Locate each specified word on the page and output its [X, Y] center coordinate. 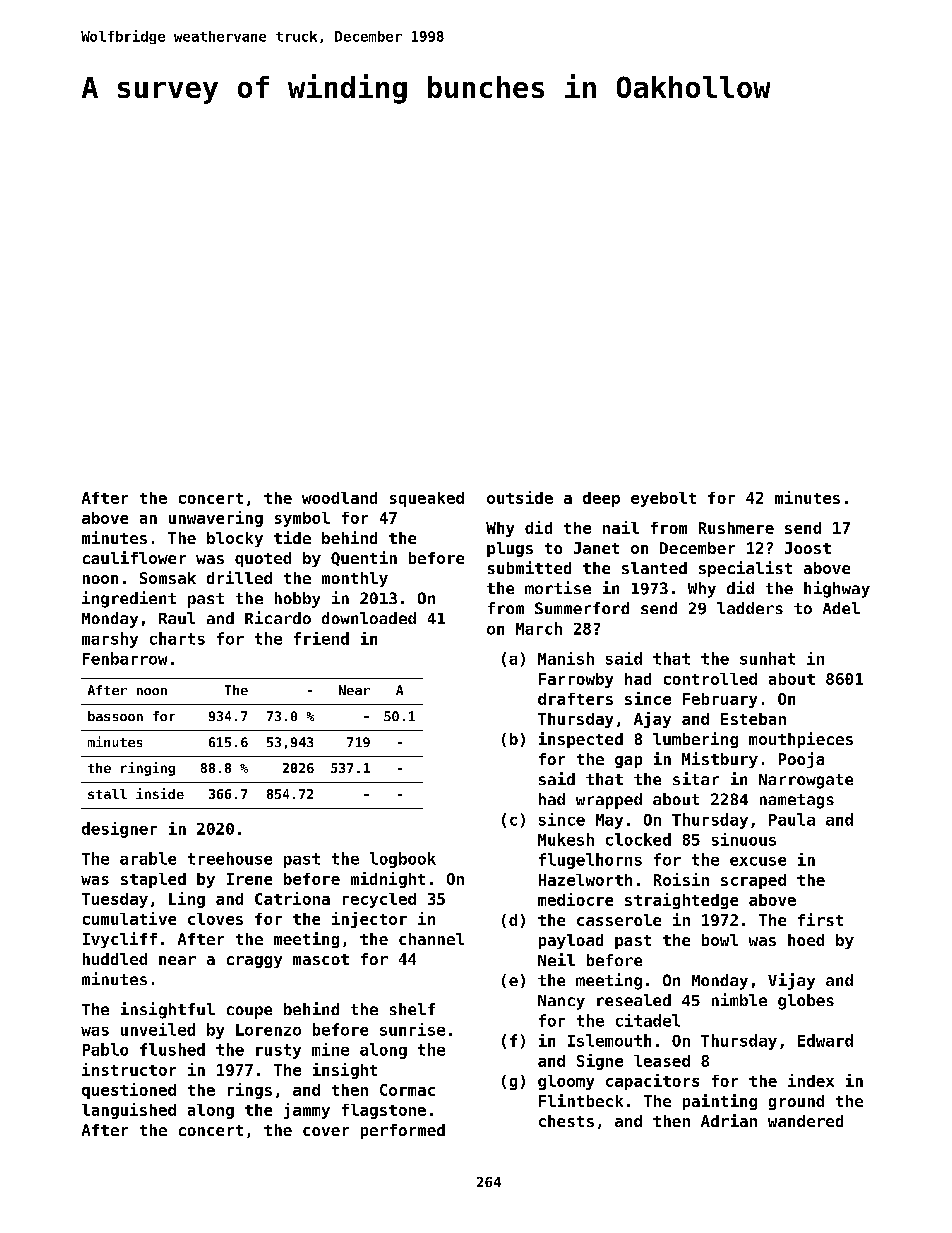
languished [129, 1111]
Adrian [729, 1120]
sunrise [412, 1029]
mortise [558, 587]
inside [160, 793]
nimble [739, 999]
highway [837, 589]
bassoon [115, 716]
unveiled [158, 1029]
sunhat [767, 658]
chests [566, 1121]
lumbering [695, 740]
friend [321, 638]
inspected [581, 740]
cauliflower [134, 557]
